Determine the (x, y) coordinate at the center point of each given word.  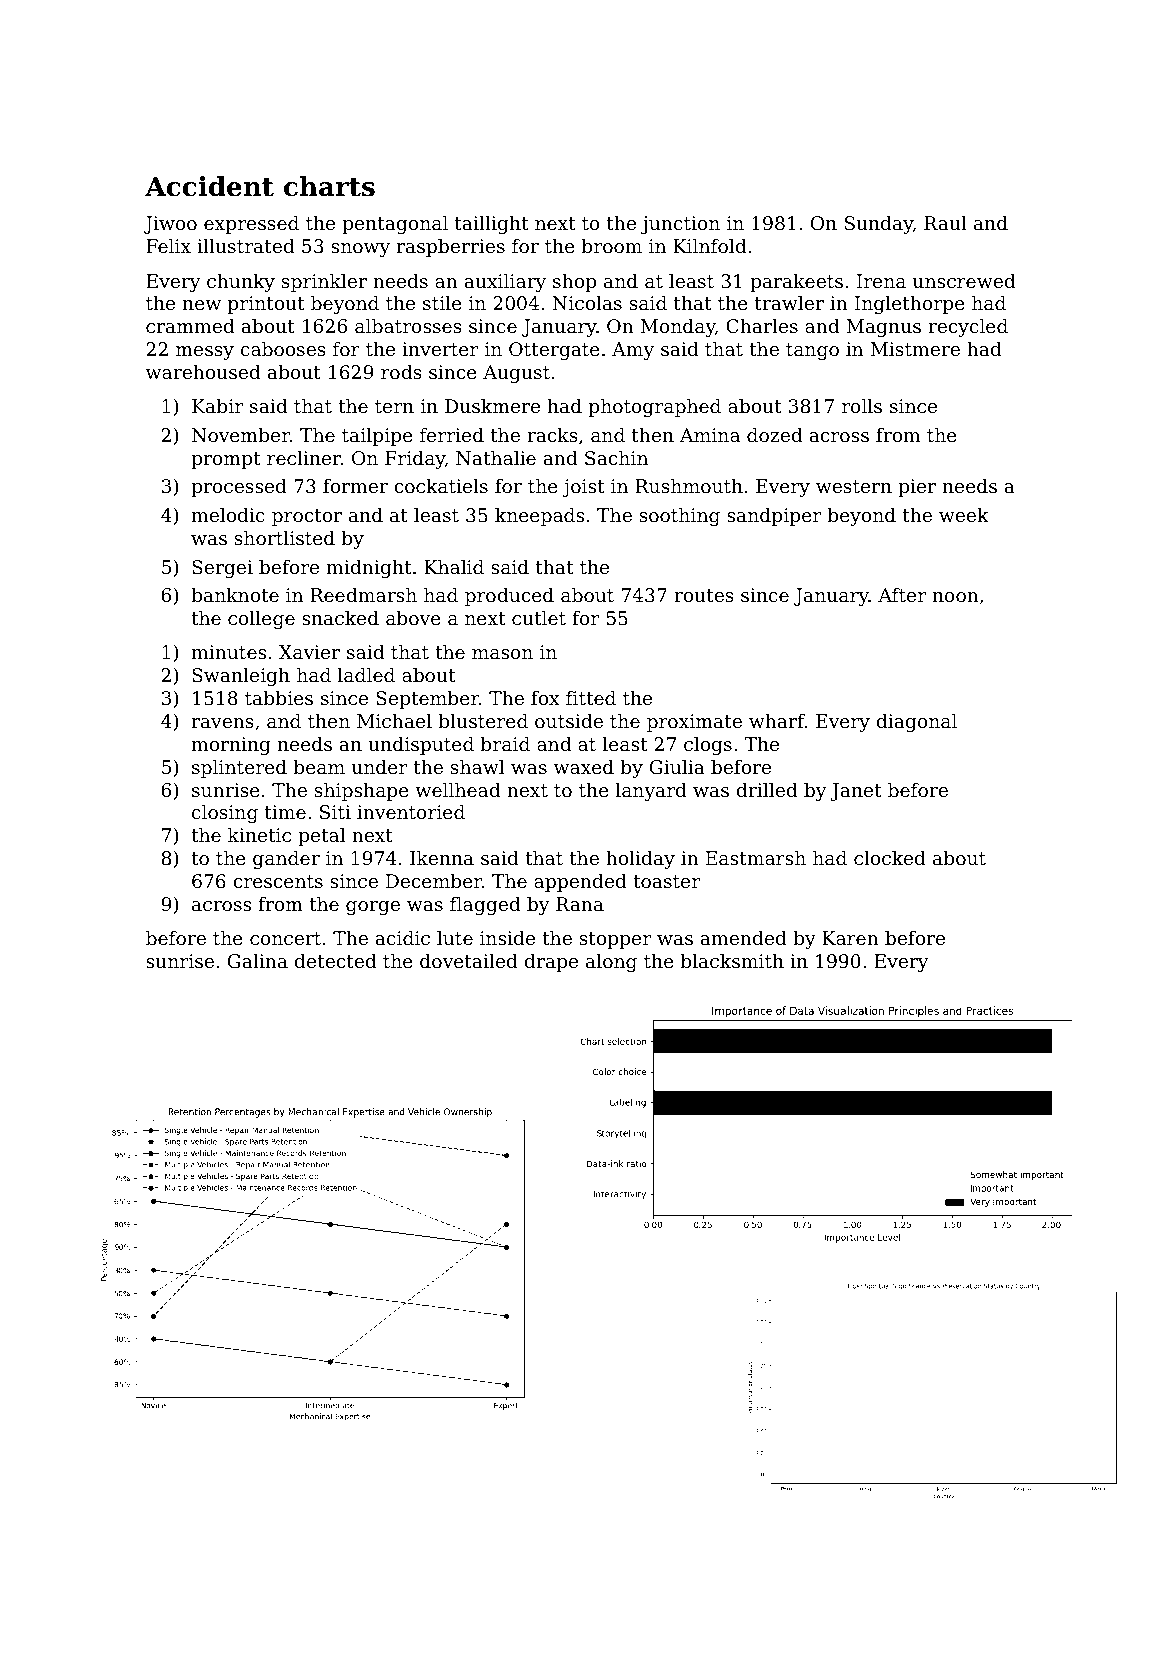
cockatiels (441, 485)
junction (680, 225)
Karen (850, 938)
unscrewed (964, 280)
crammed (190, 325)
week (964, 514)
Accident (209, 186)
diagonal (916, 722)
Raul (945, 222)
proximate (694, 723)
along (611, 962)
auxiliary (505, 282)
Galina (258, 960)
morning (231, 746)
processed (239, 487)
